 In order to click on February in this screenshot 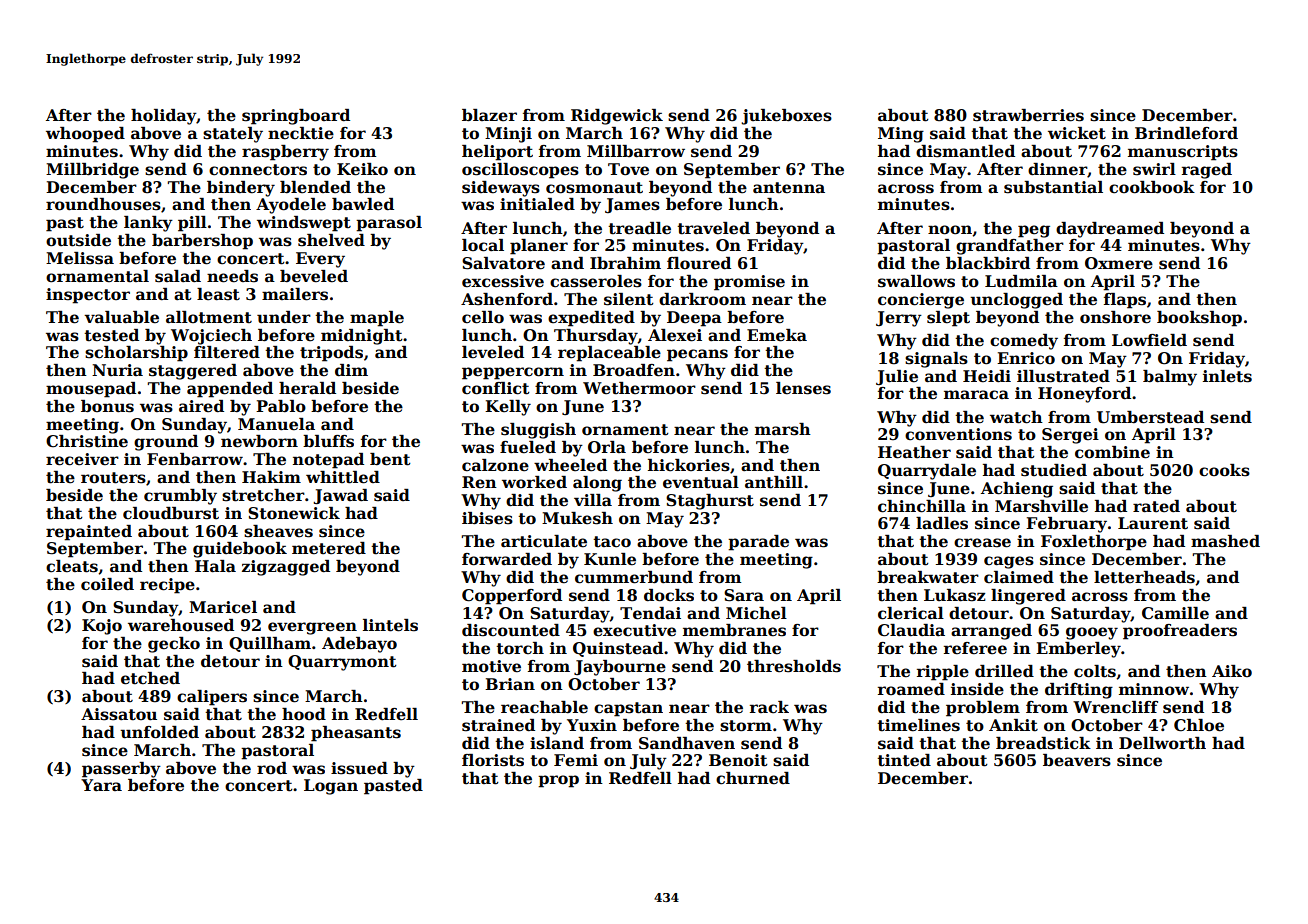, I will do `click(1066, 525)`.
